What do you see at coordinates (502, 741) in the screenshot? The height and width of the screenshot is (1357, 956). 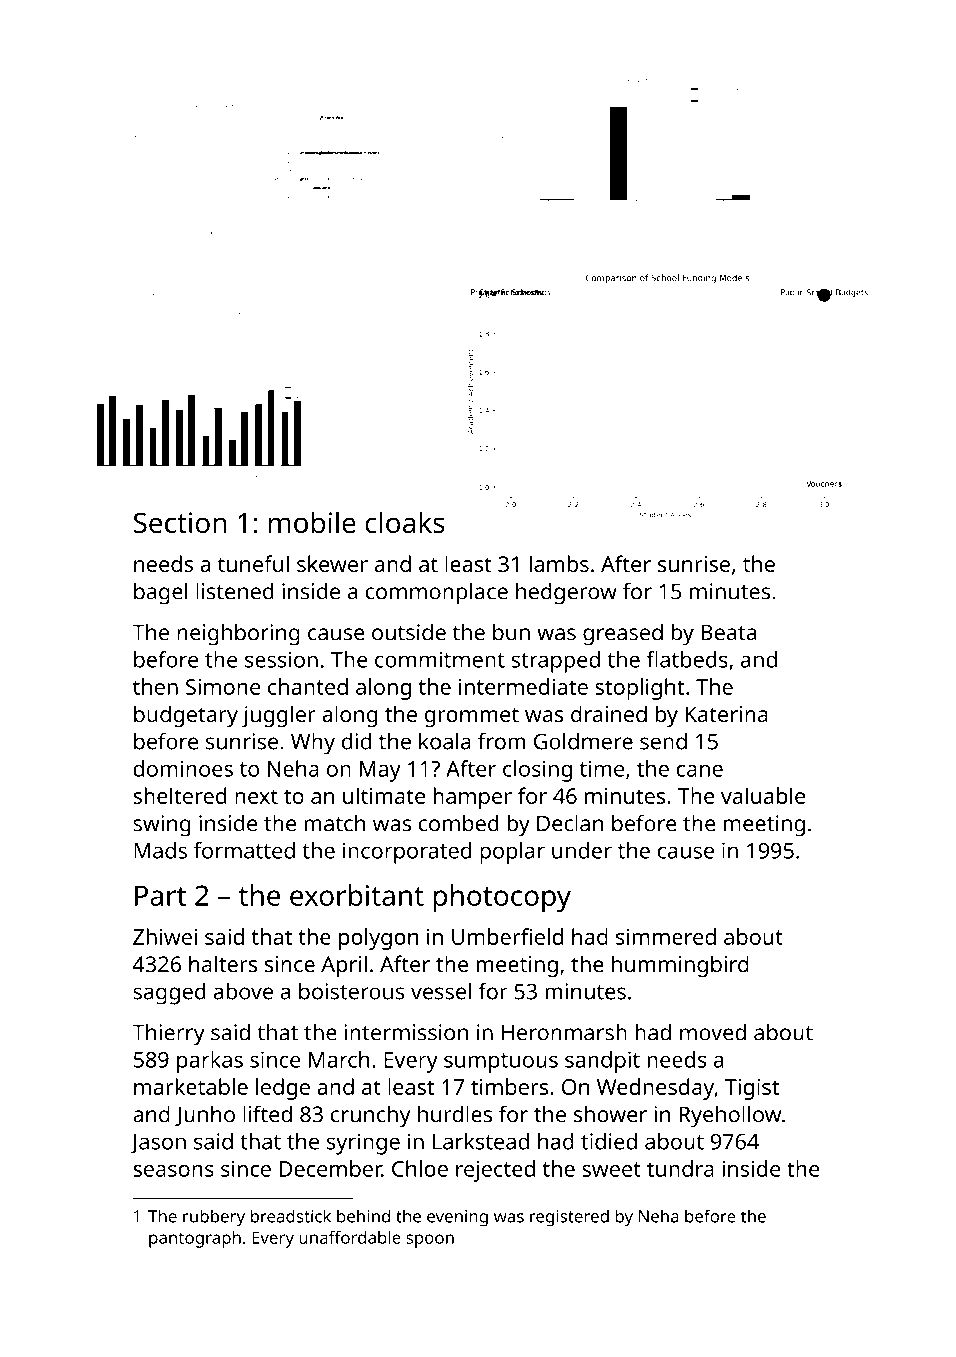 I see `from` at bounding box center [502, 741].
